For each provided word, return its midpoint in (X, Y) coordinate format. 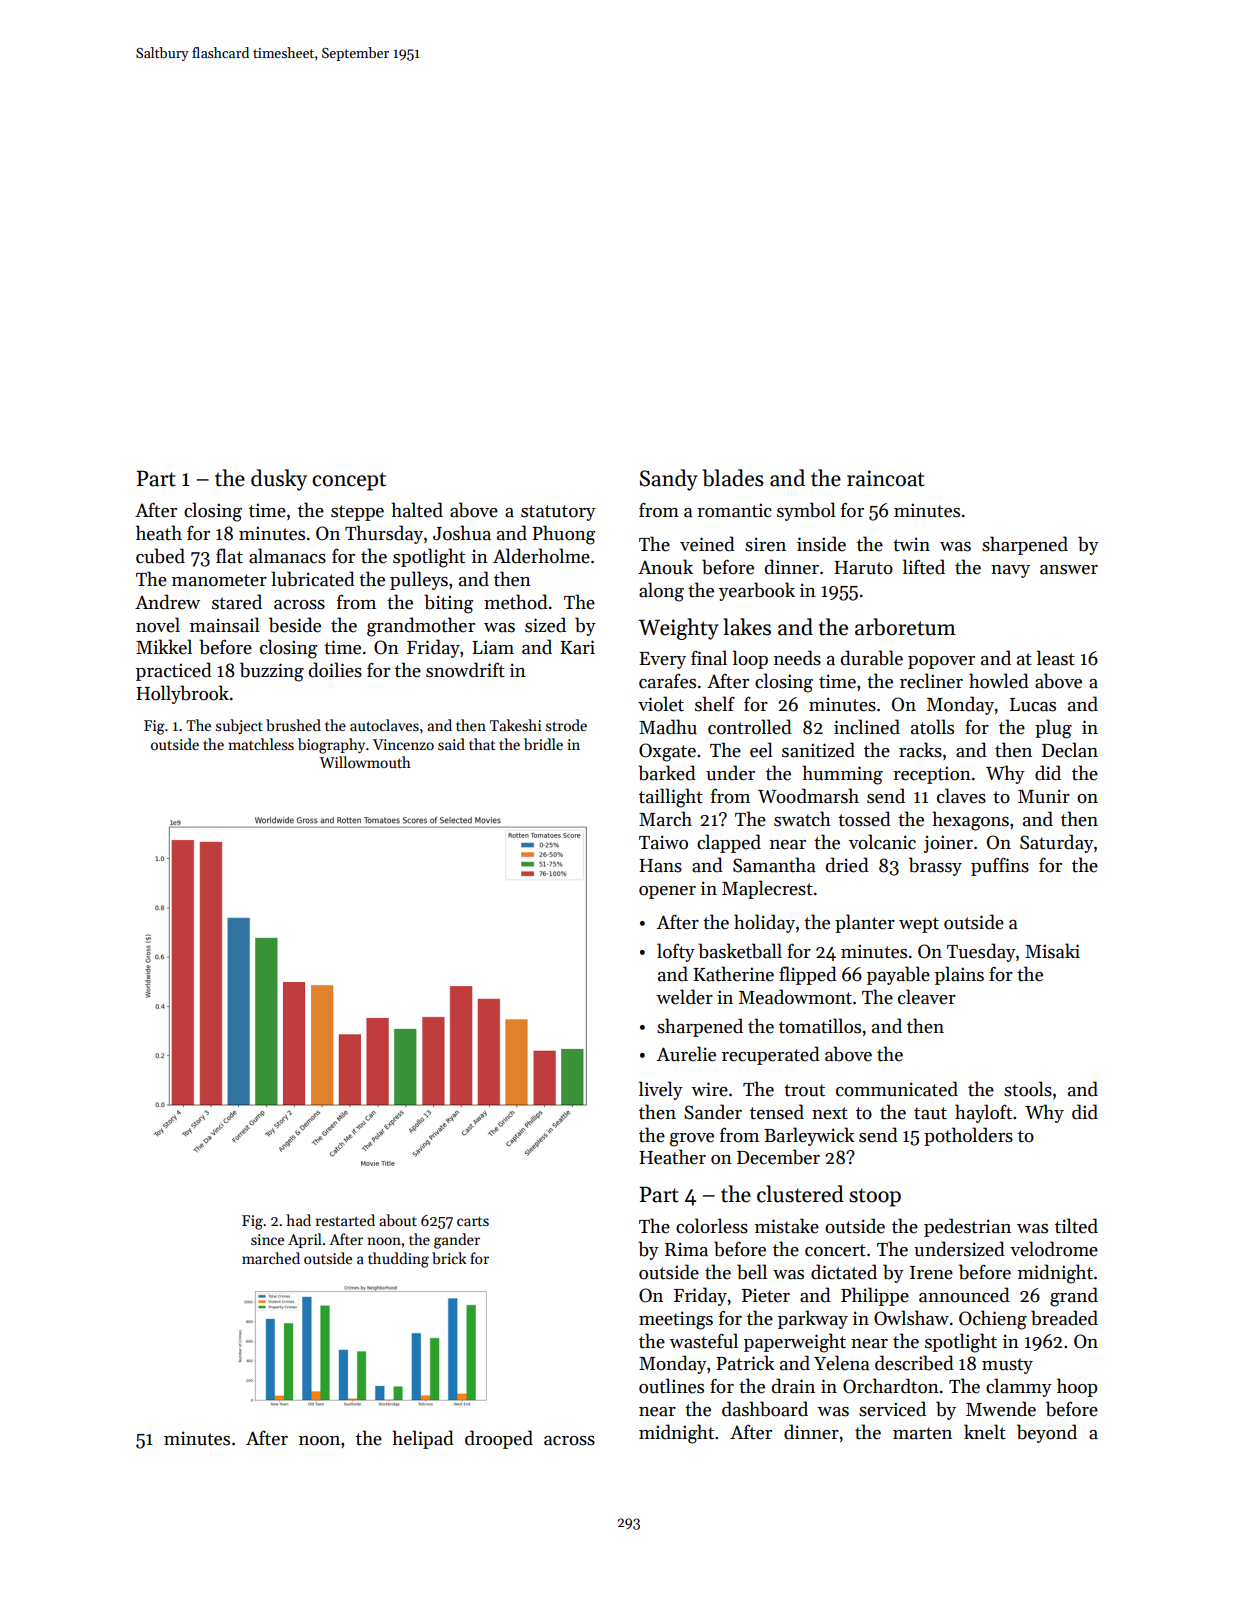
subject (239, 726)
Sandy (669, 480)
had (298, 1220)
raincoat (886, 478)
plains (959, 975)
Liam (493, 647)
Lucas (1033, 705)
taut (930, 1113)
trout (804, 1090)
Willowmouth (365, 762)
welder (684, 997)
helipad (423, 1439)
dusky (279, 480)
